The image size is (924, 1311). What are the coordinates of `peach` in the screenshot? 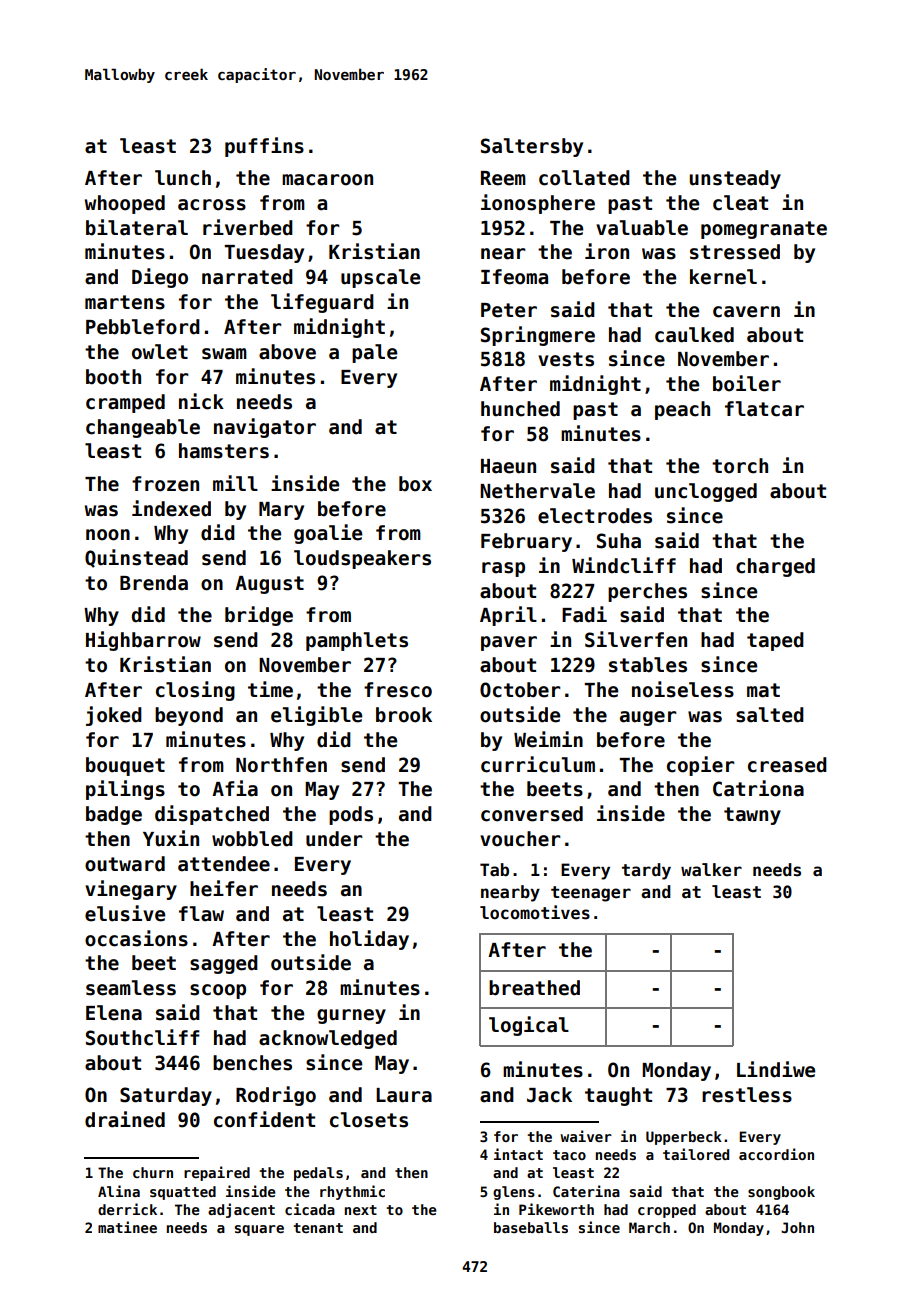 It's located at (682, 410).
